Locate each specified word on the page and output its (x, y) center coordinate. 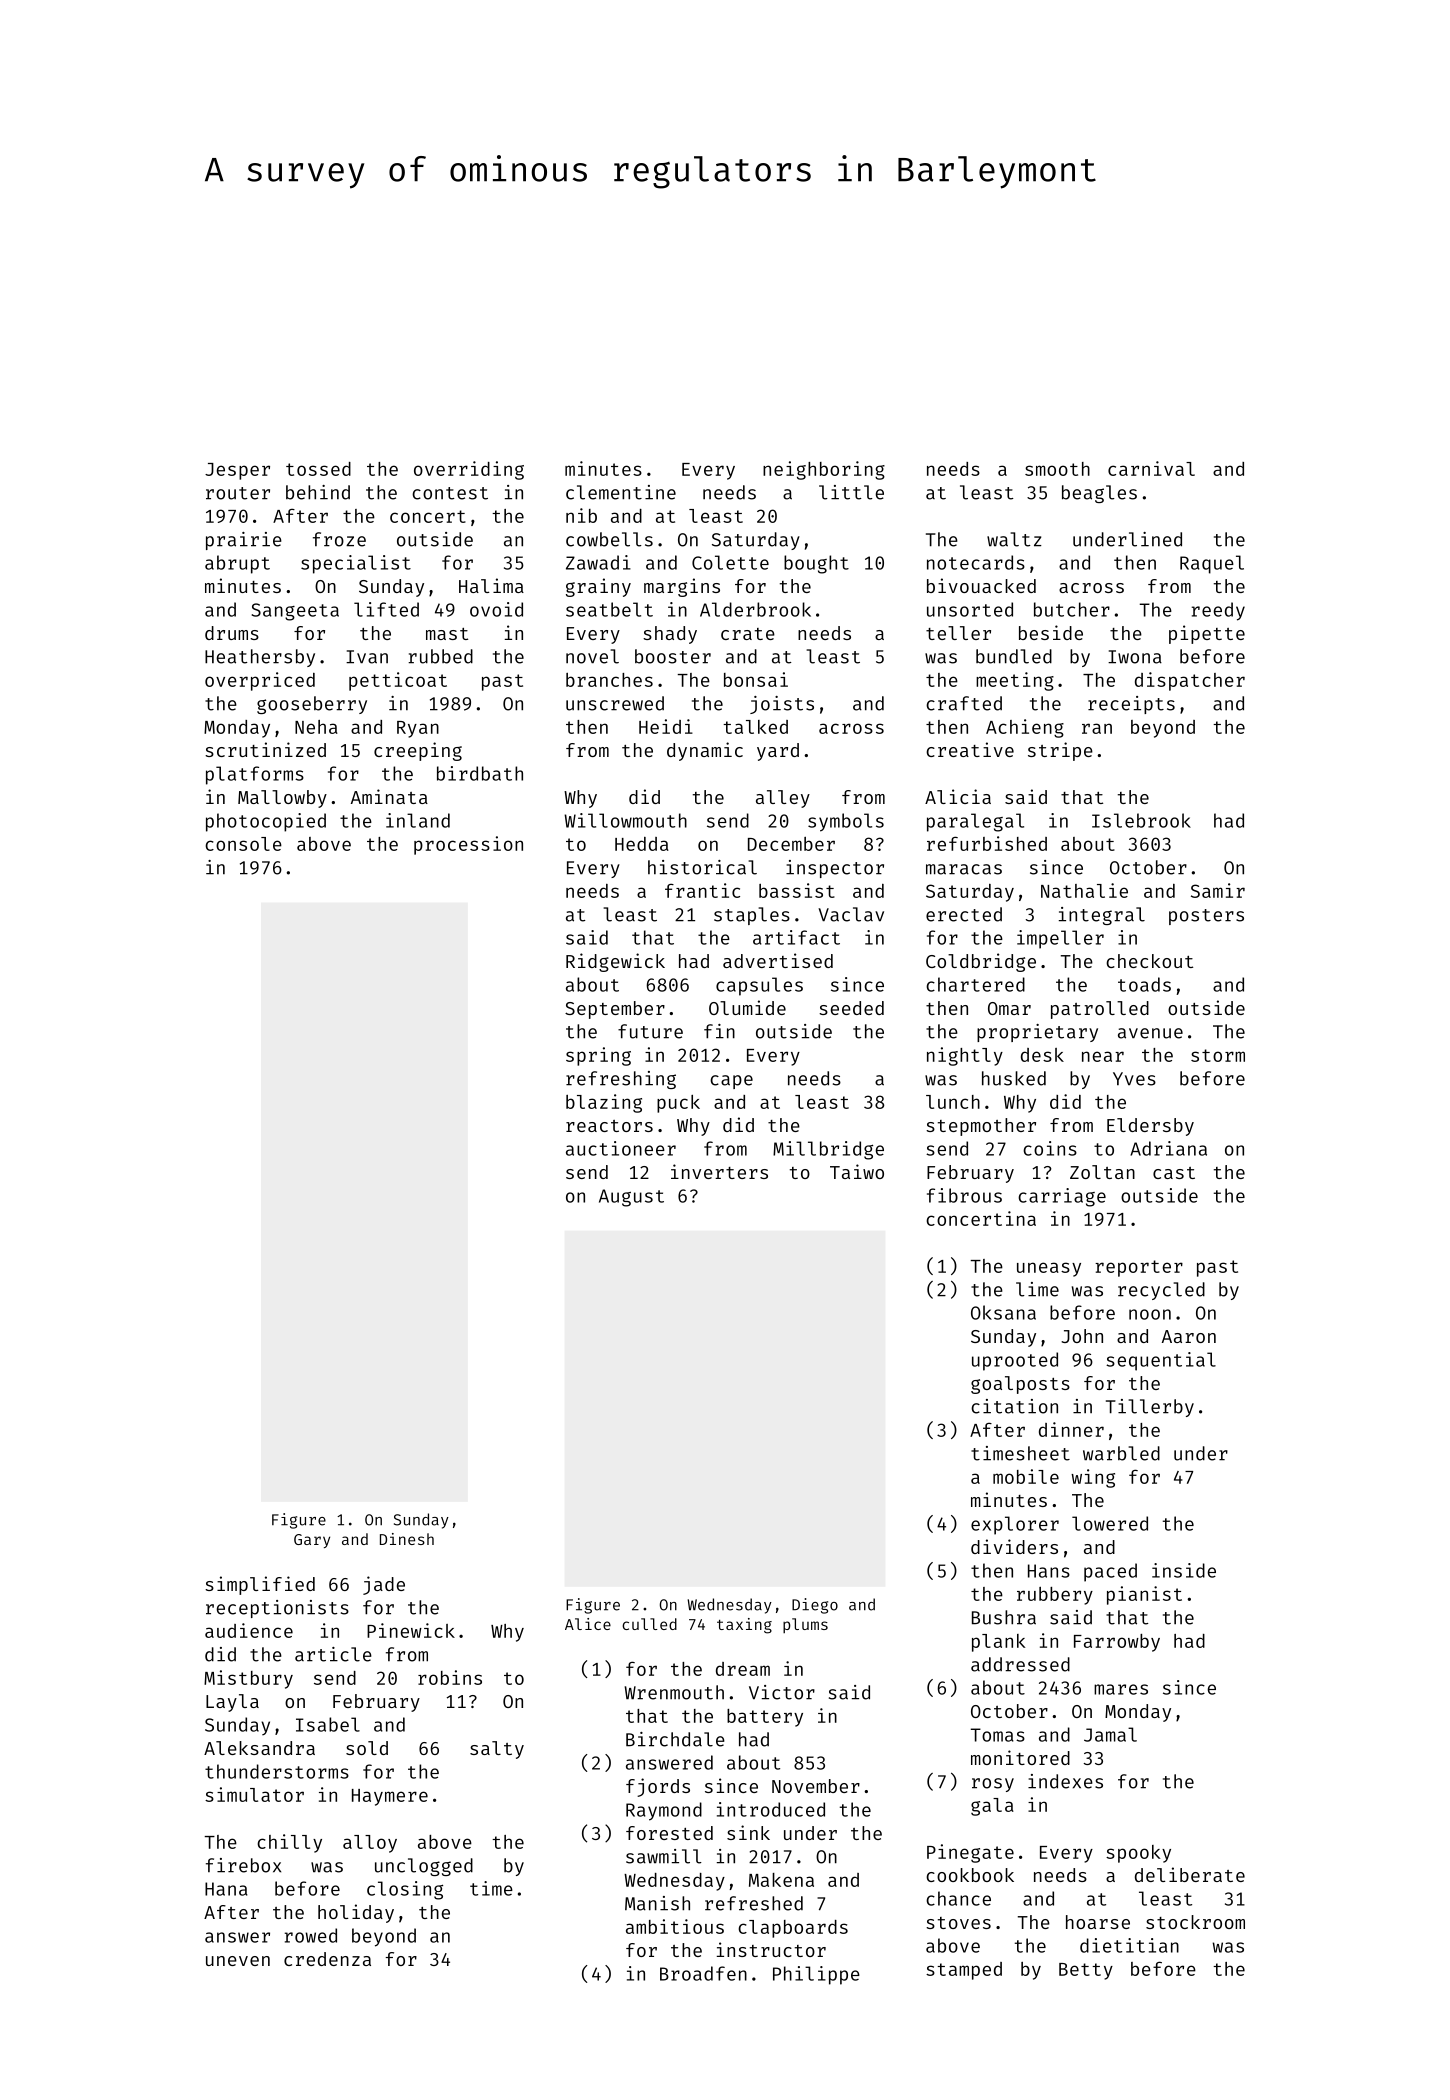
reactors (609, 1126)
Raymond (664, 1811)
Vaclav (851, 914)
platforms (255, 775)
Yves (1134, 1079)
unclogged (424, 1867)
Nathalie (1084, 890)
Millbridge (828, 1150)
